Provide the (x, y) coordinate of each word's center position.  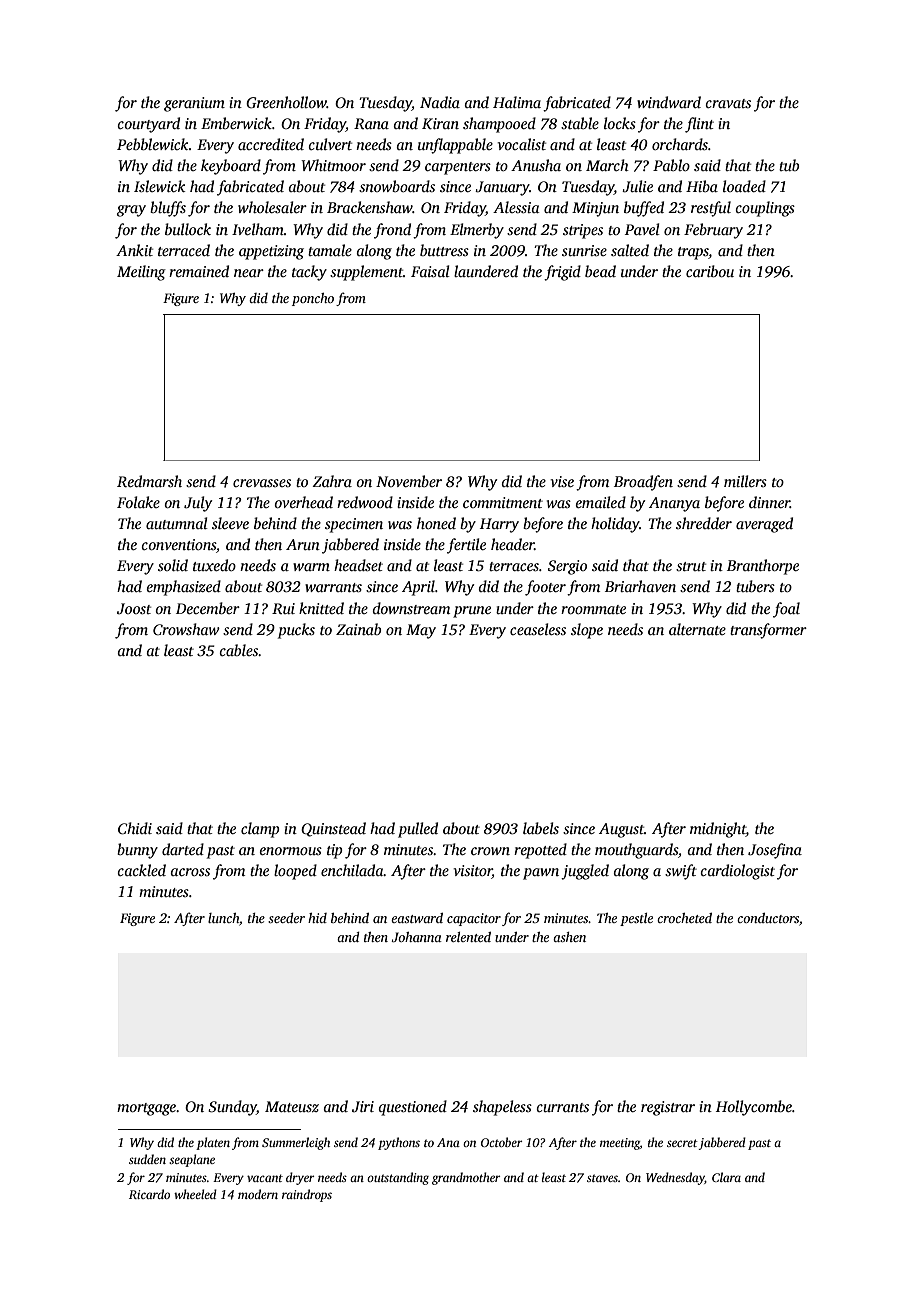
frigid (562, 273)
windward (669, 102)
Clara (726, 1177)
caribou (710, 271)
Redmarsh (149, 481)
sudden (147, 1159)
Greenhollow (286, 102)
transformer (768, 631)
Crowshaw (186, 629)
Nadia (440, 102)
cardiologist (737, 872)
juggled (585, 872)
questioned (412, 1108)
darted (183, 849)
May (421, 631)
